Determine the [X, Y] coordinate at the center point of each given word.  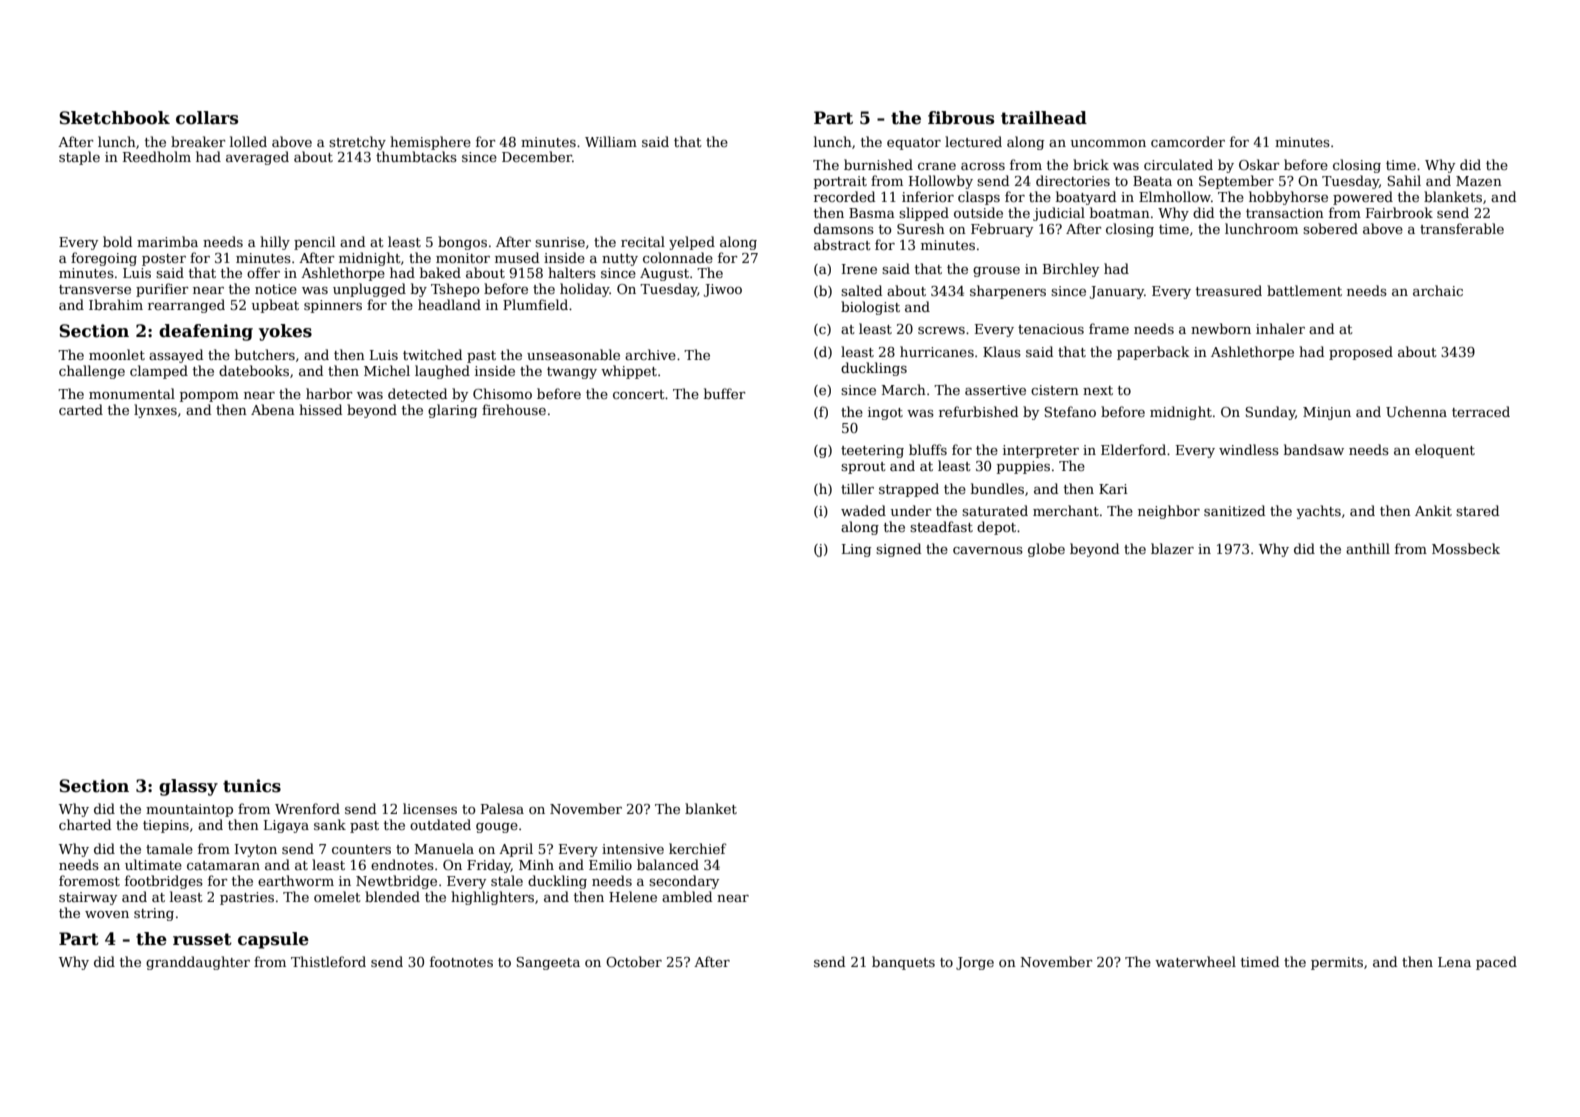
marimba [167, 241]
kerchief [698, 848]
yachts [1318, 512]
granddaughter [198, 963]
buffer [725, 393]
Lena [1454, 962]
